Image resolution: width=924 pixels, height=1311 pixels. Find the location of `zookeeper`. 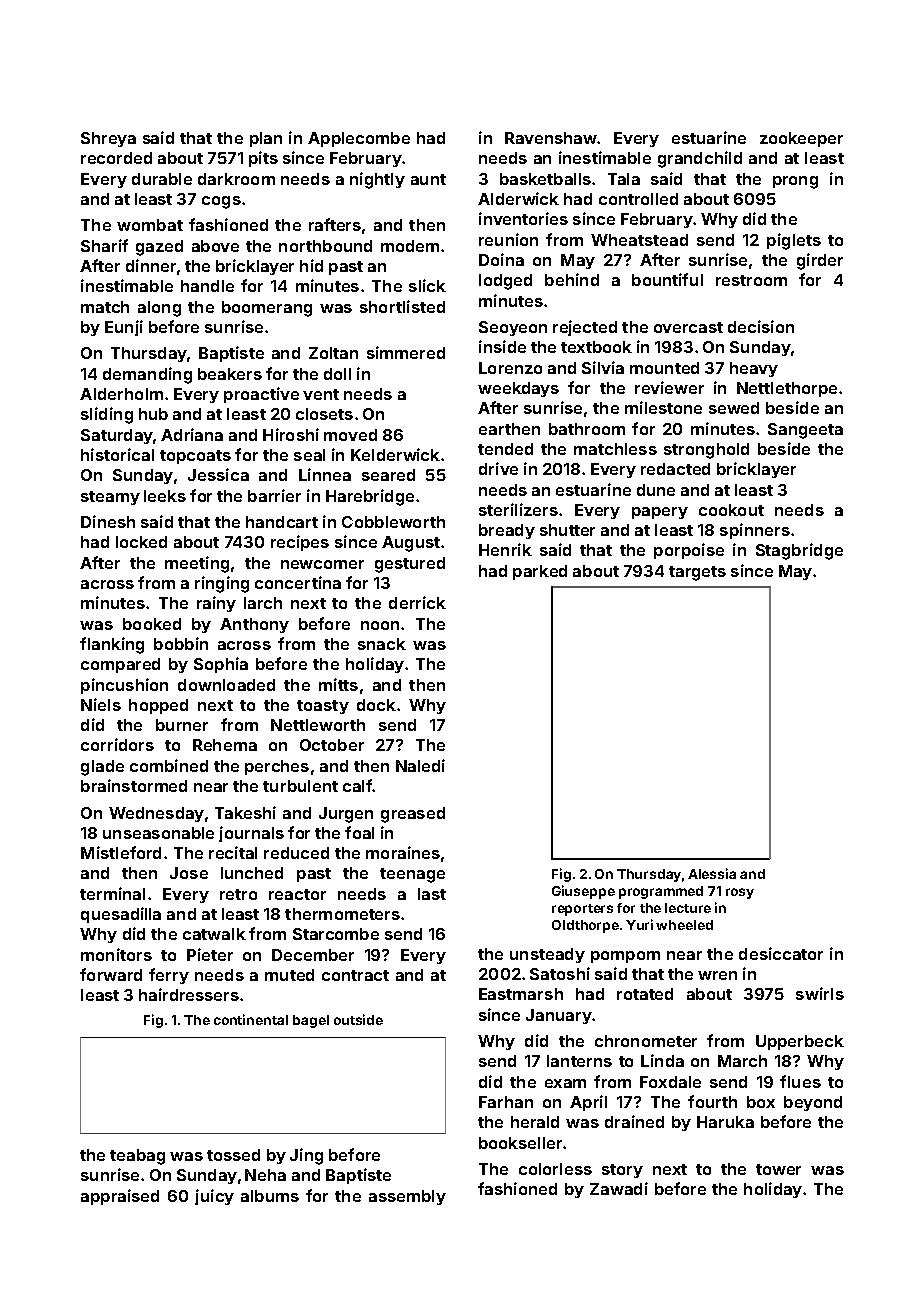

zookeeper is located at coordinates (801, 139).
